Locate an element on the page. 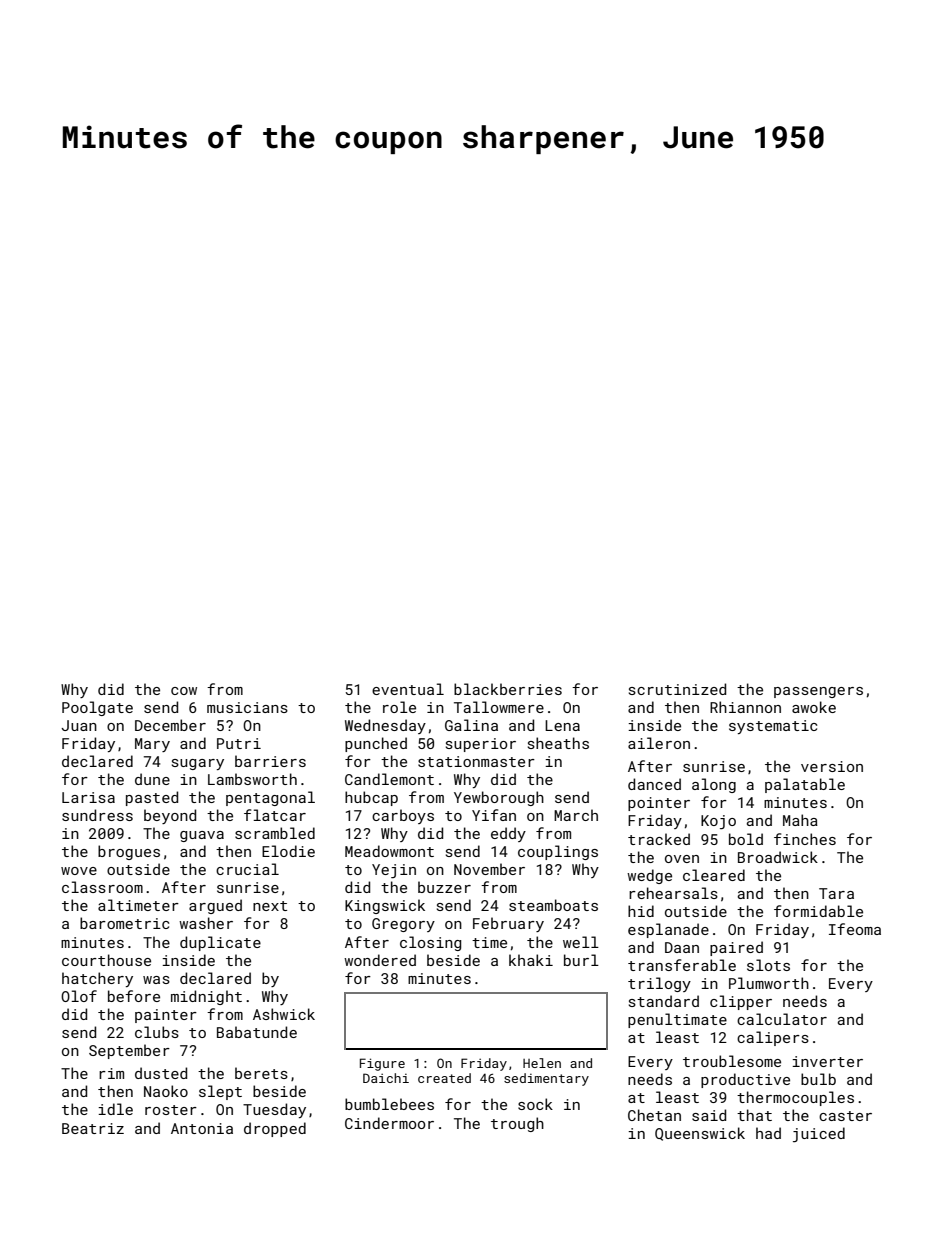 The image size is (952, 1233). Poolgate is located at coordinates (97, 708).
